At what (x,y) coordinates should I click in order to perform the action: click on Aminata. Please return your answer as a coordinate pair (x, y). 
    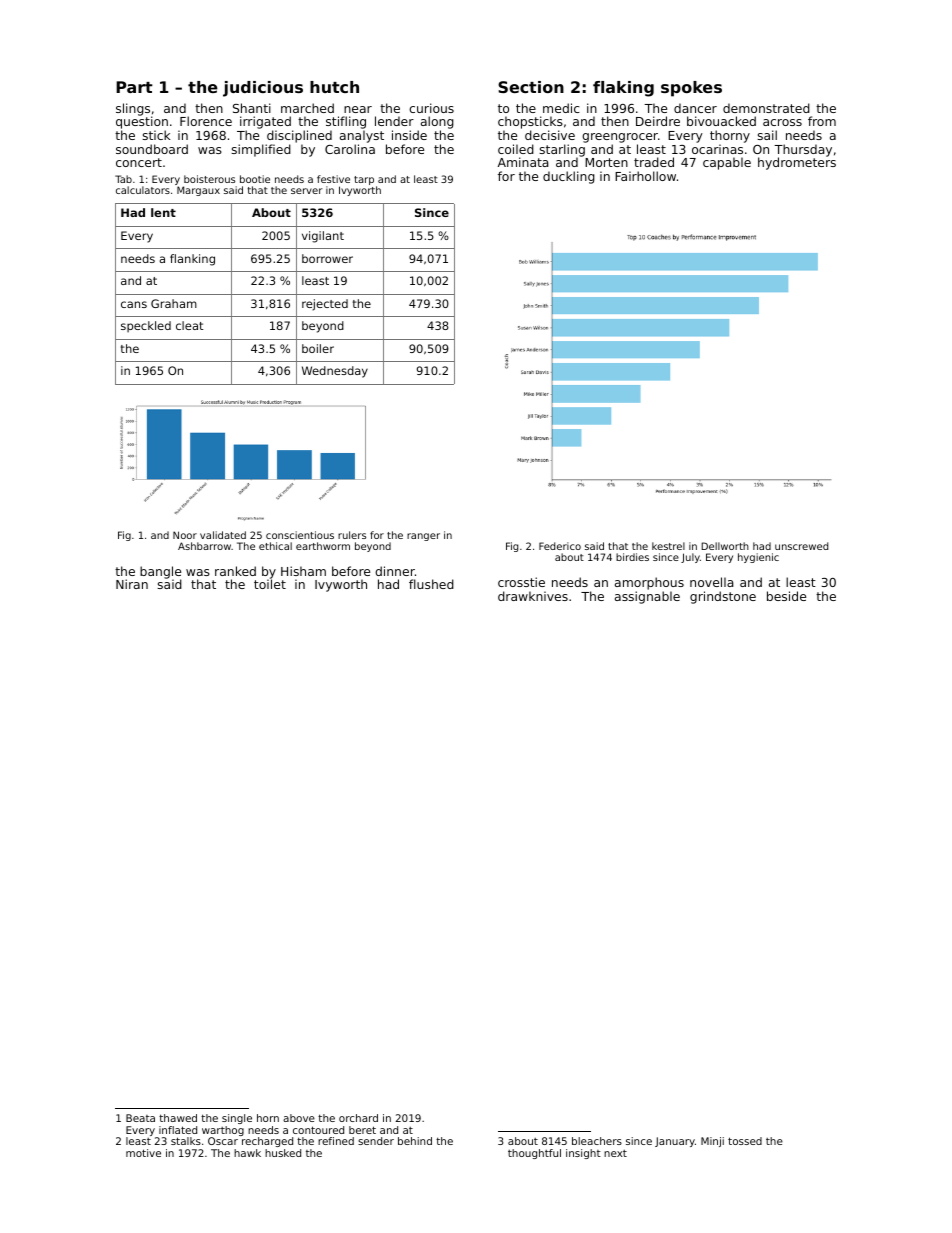
    Looking at the image, I should click on (523, 162).
